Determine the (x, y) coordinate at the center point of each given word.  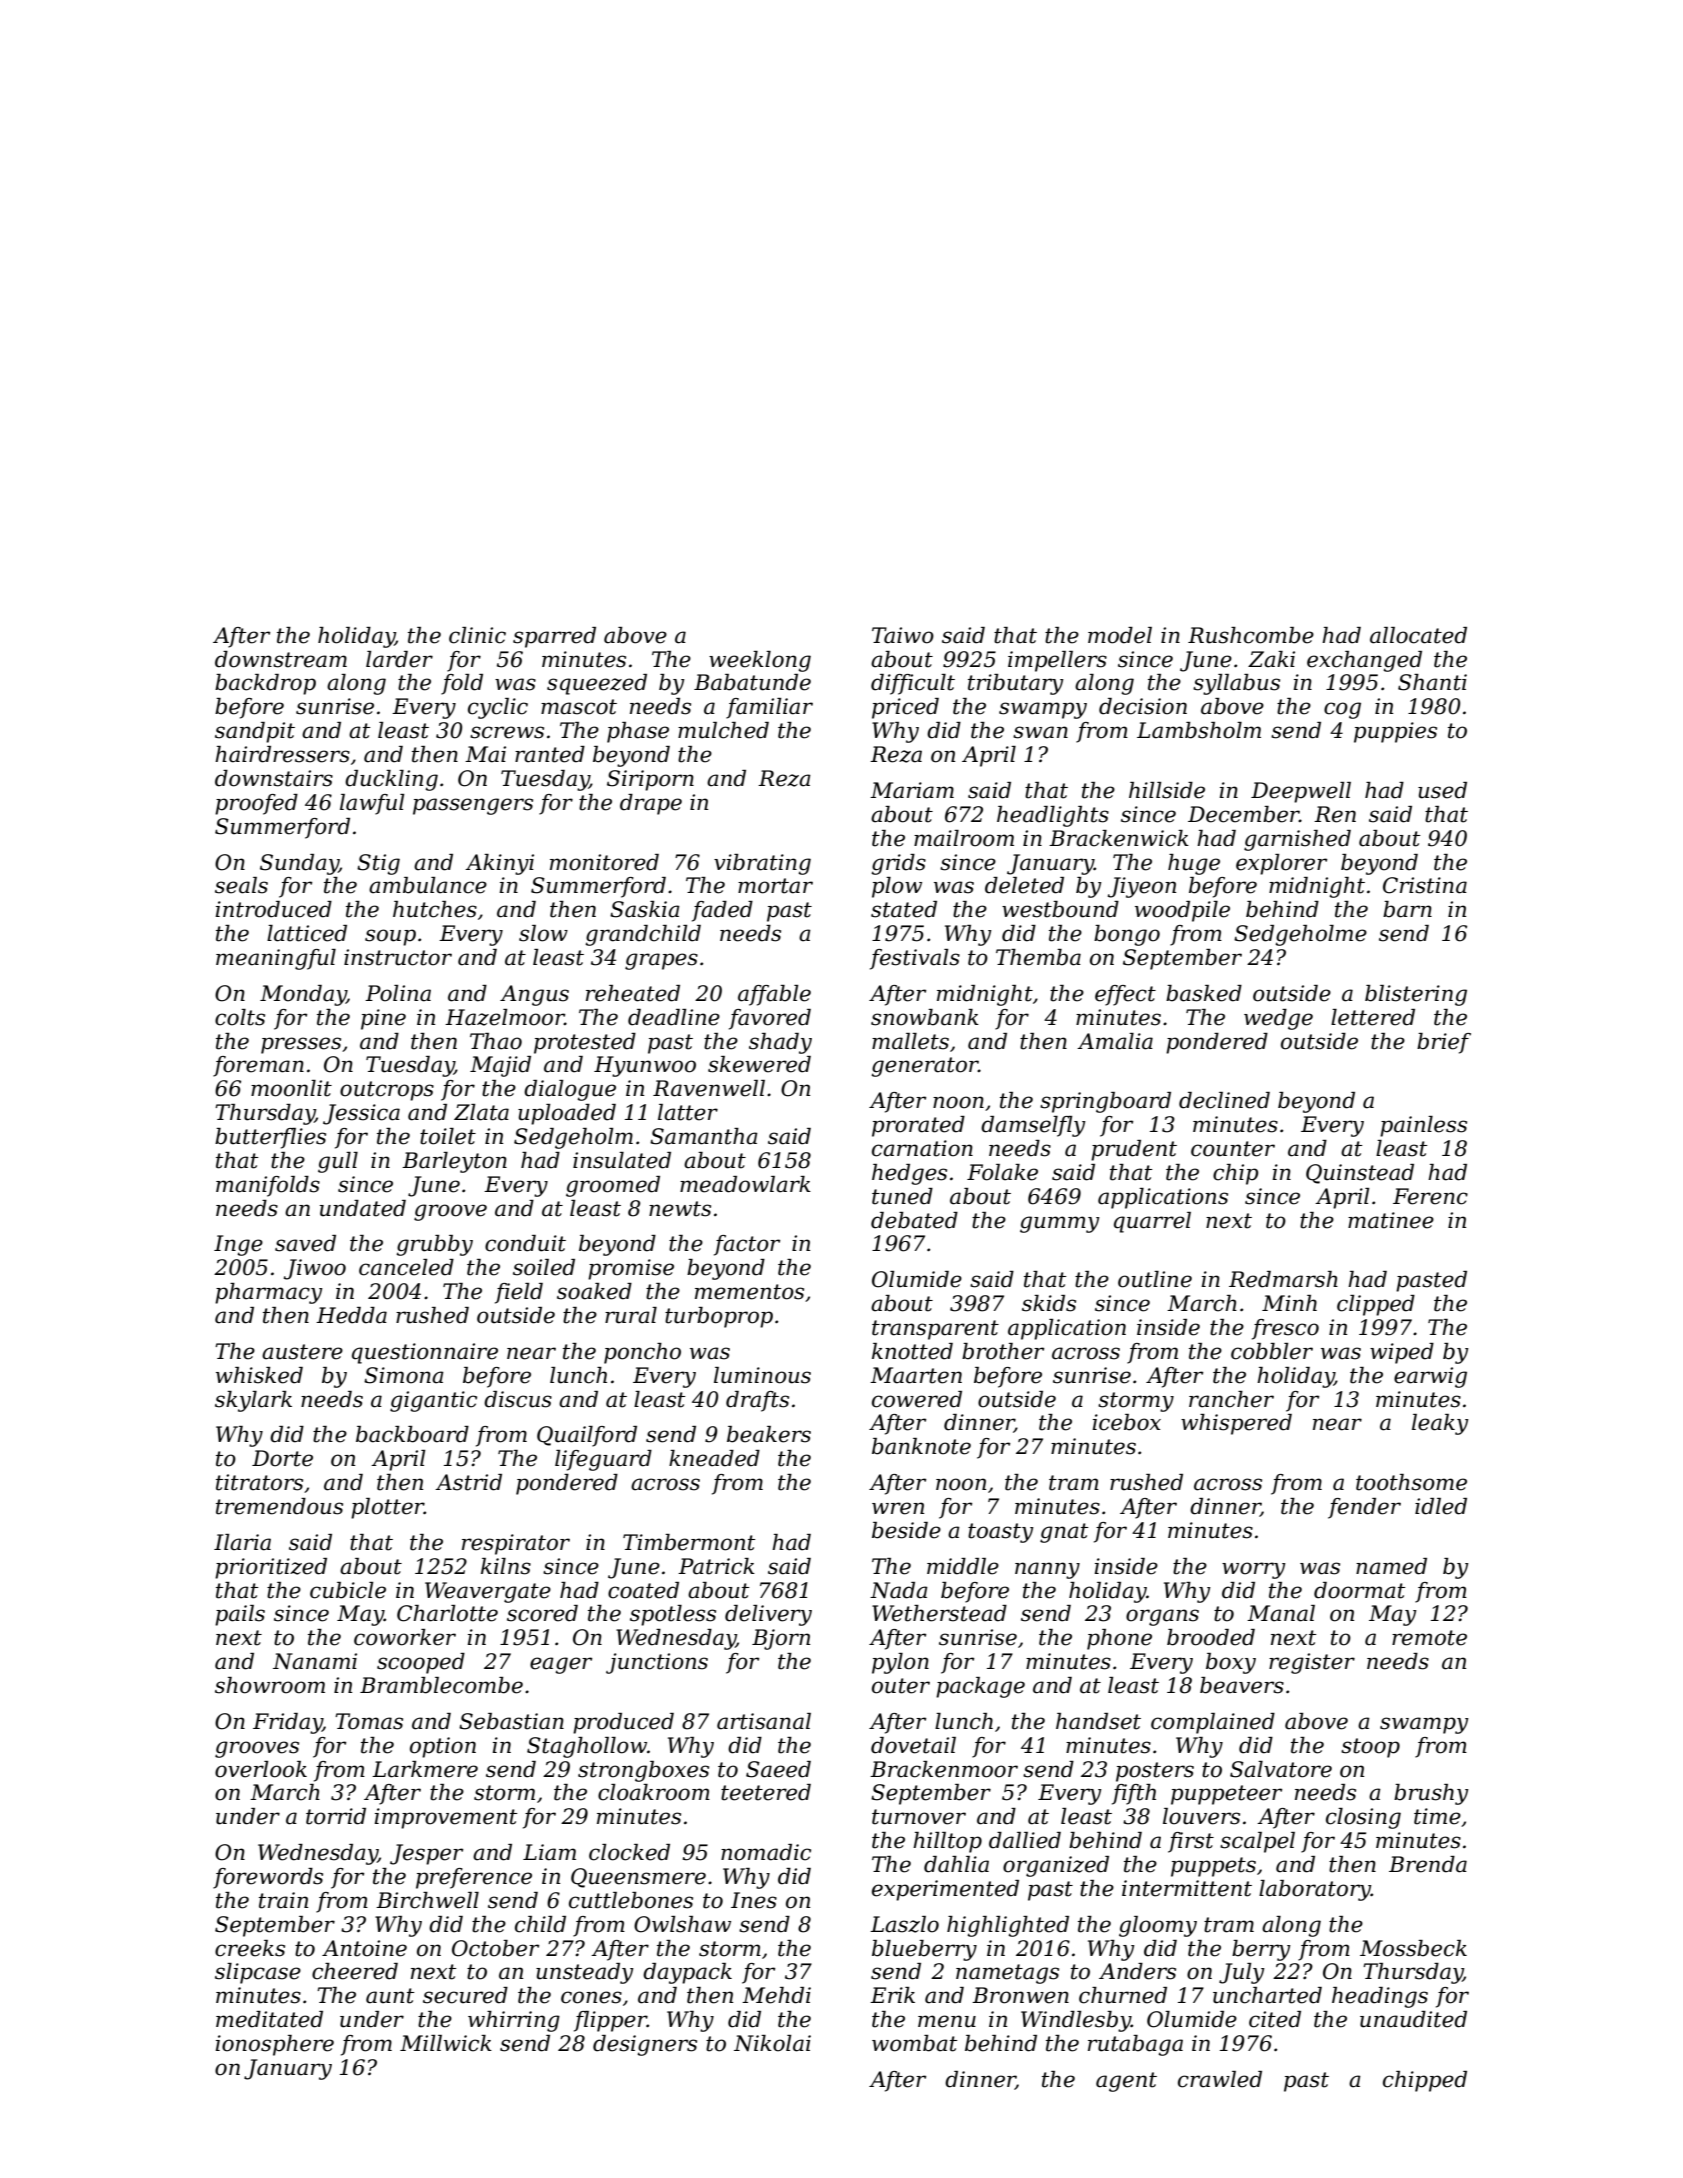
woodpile (1182, 911)
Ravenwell (709, 1088)
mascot (579, 707)
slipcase (258, 1973)
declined (1224, 1100)
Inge (238, 1245)
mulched (723, 730)
